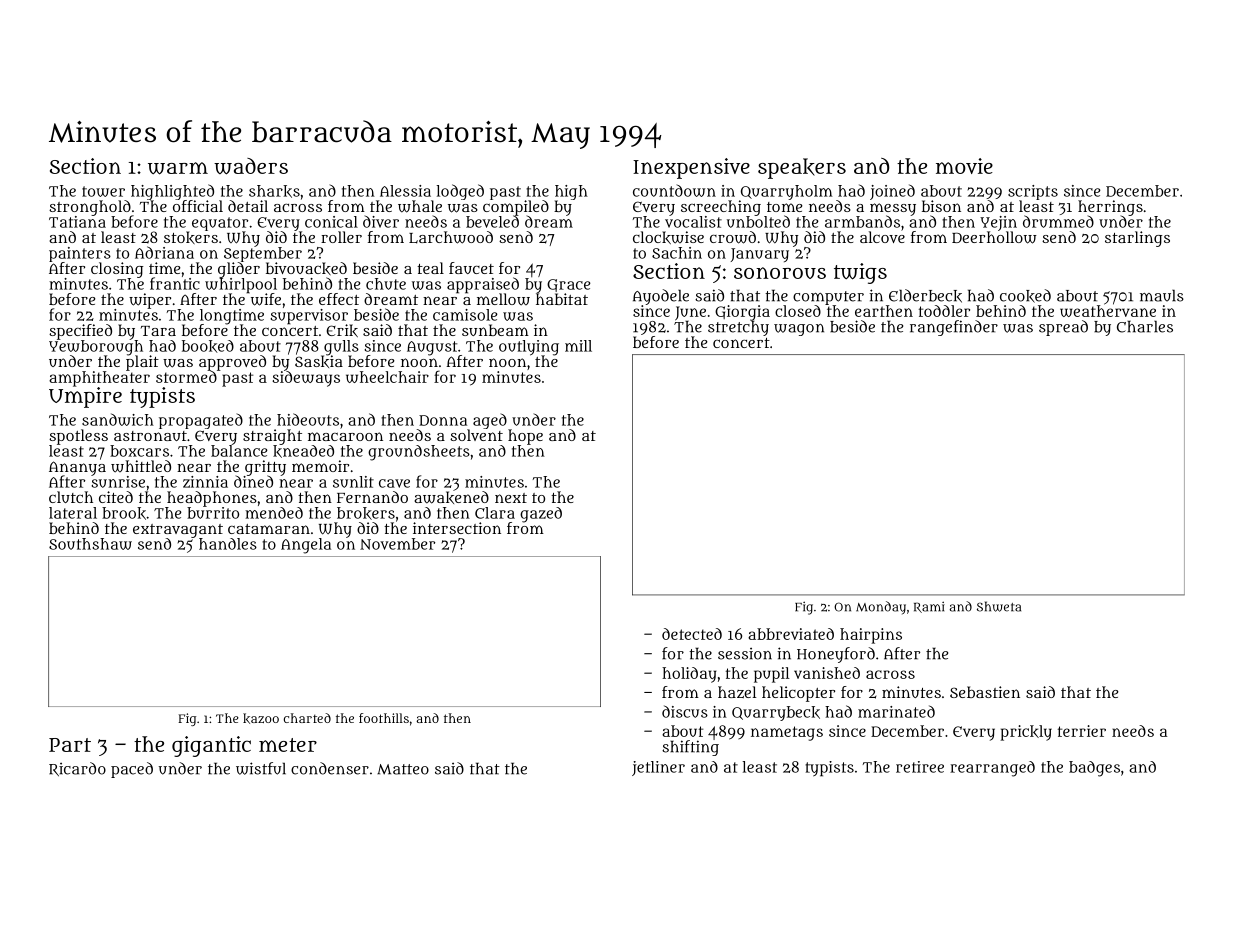 This screenshot has height=952, width=1233. Describe the element at coordinates (1162, 295) in the screenshot. I see `mauls` at that location.
